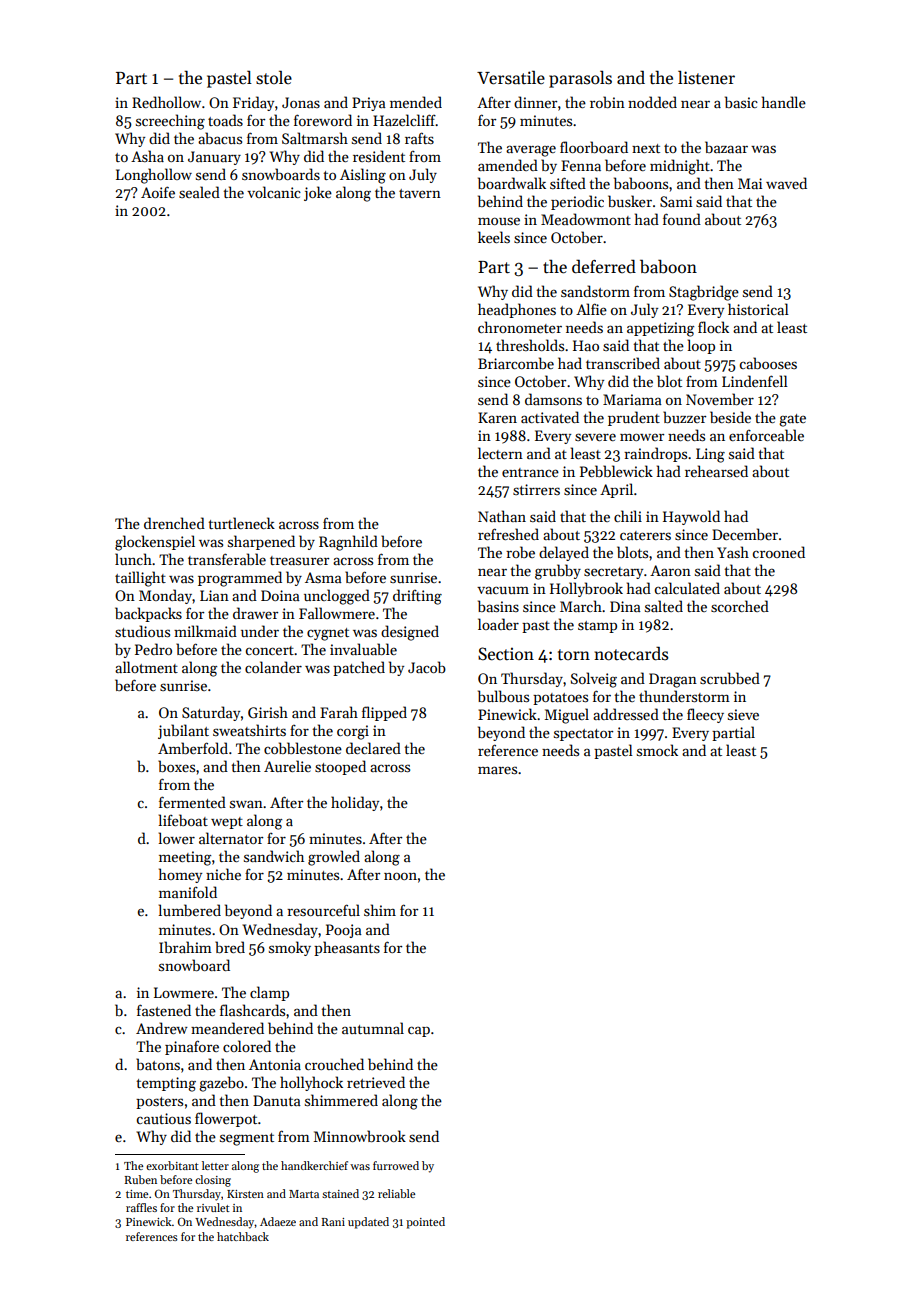 The height and width of the image is (1308, 924). What do you see at coordinates (166, 102) in the image?
I see `Redhollow` at bounding box center [166, 102].
